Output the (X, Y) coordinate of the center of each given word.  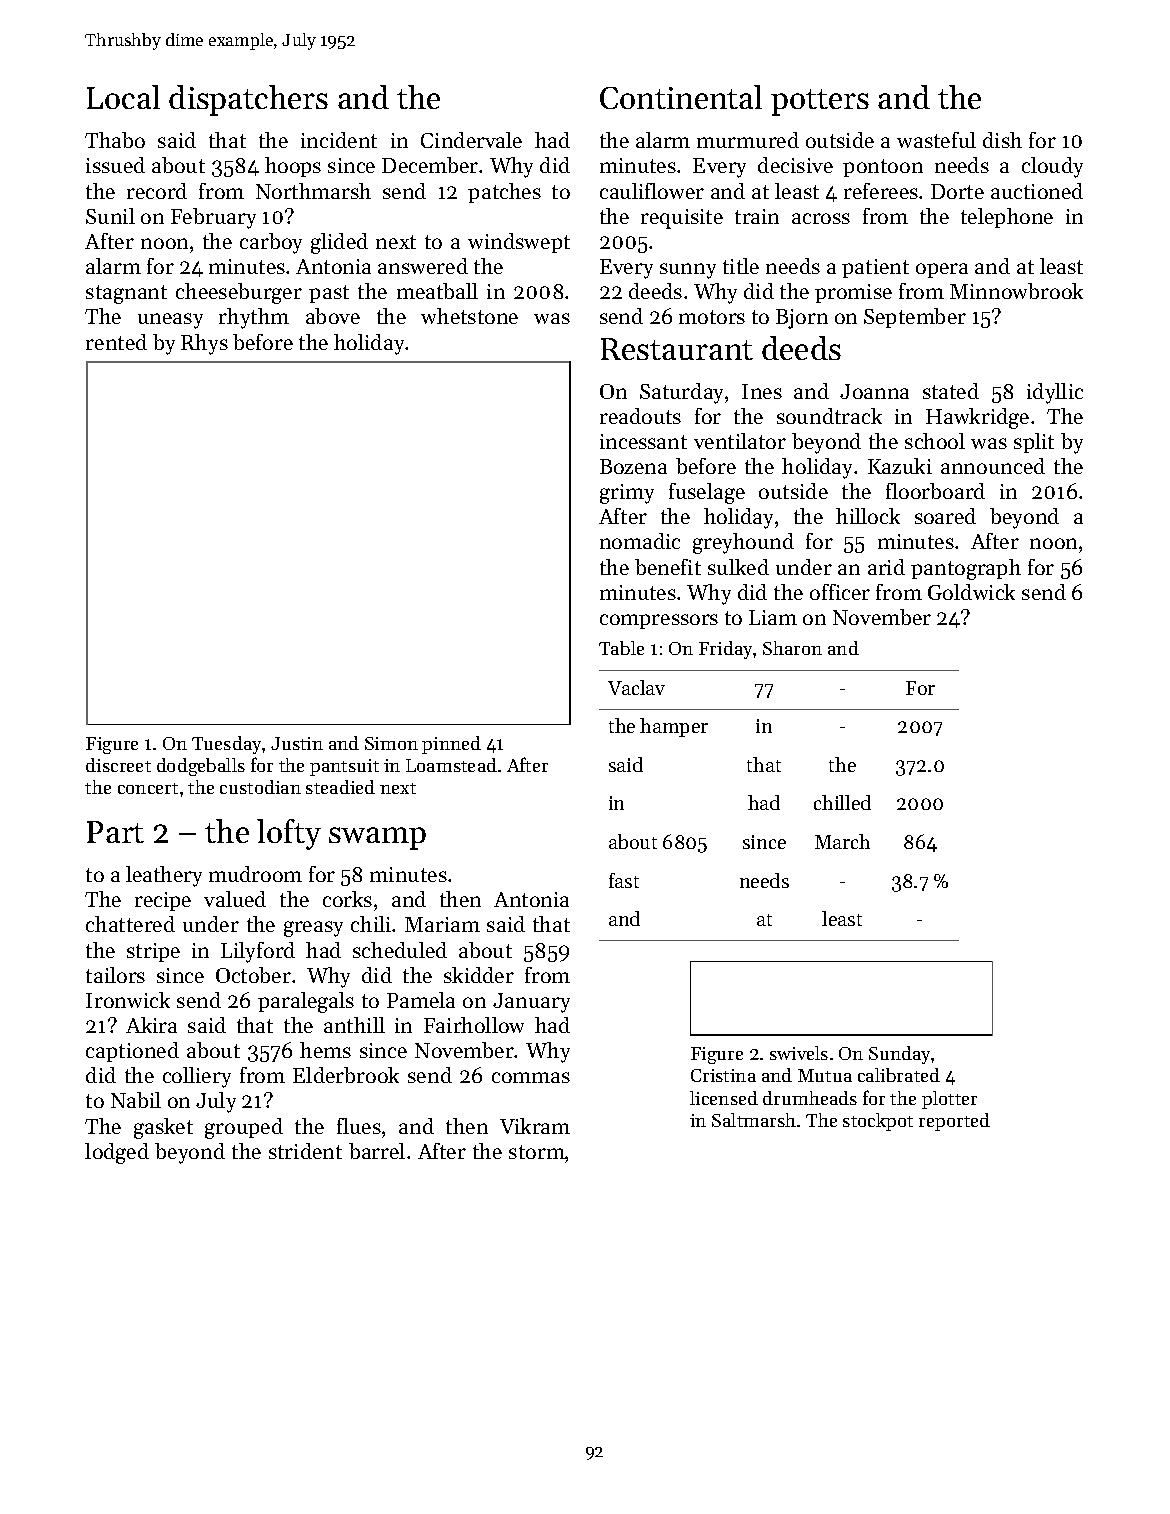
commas (531, 1077)
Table (621, 648)
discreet (118, 765)
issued (115, 165)
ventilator (740, 441)
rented (116, 342)
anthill (354, 1025)
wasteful (936, 140)
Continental (681, 97)
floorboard (935, 491)
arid (886, 567)
